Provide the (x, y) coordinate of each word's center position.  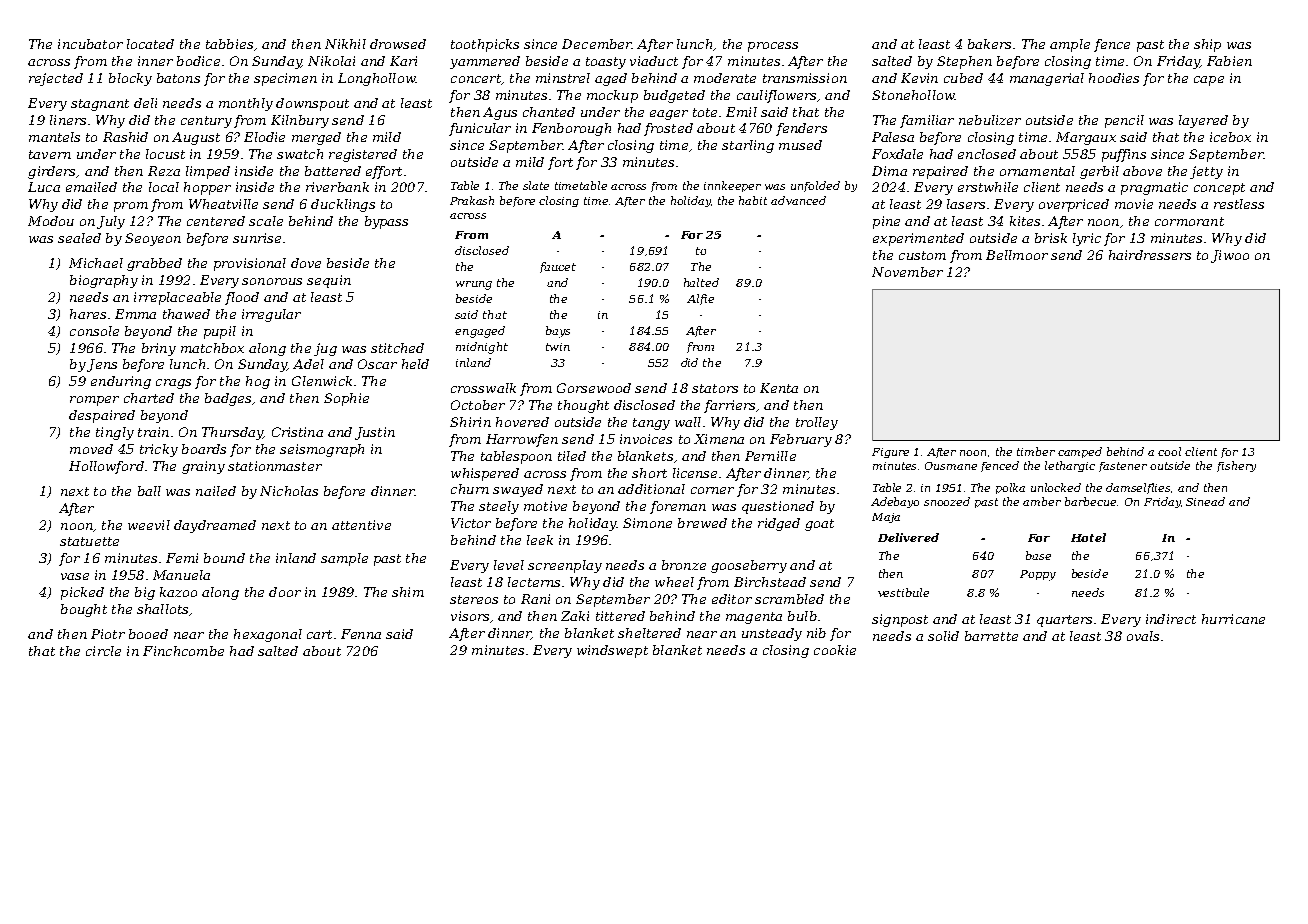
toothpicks (485, 45)
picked (82, 593)
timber (1036, 451)
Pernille (770, 456)
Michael (96, 263)
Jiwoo (1230, 256)
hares (88, 314)
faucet (558, 267)
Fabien (1229, 61)
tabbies (229, 44)
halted (701, 282)
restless (1239, 204)
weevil (149, 525)
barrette (991, 636)
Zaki (575, 616)
